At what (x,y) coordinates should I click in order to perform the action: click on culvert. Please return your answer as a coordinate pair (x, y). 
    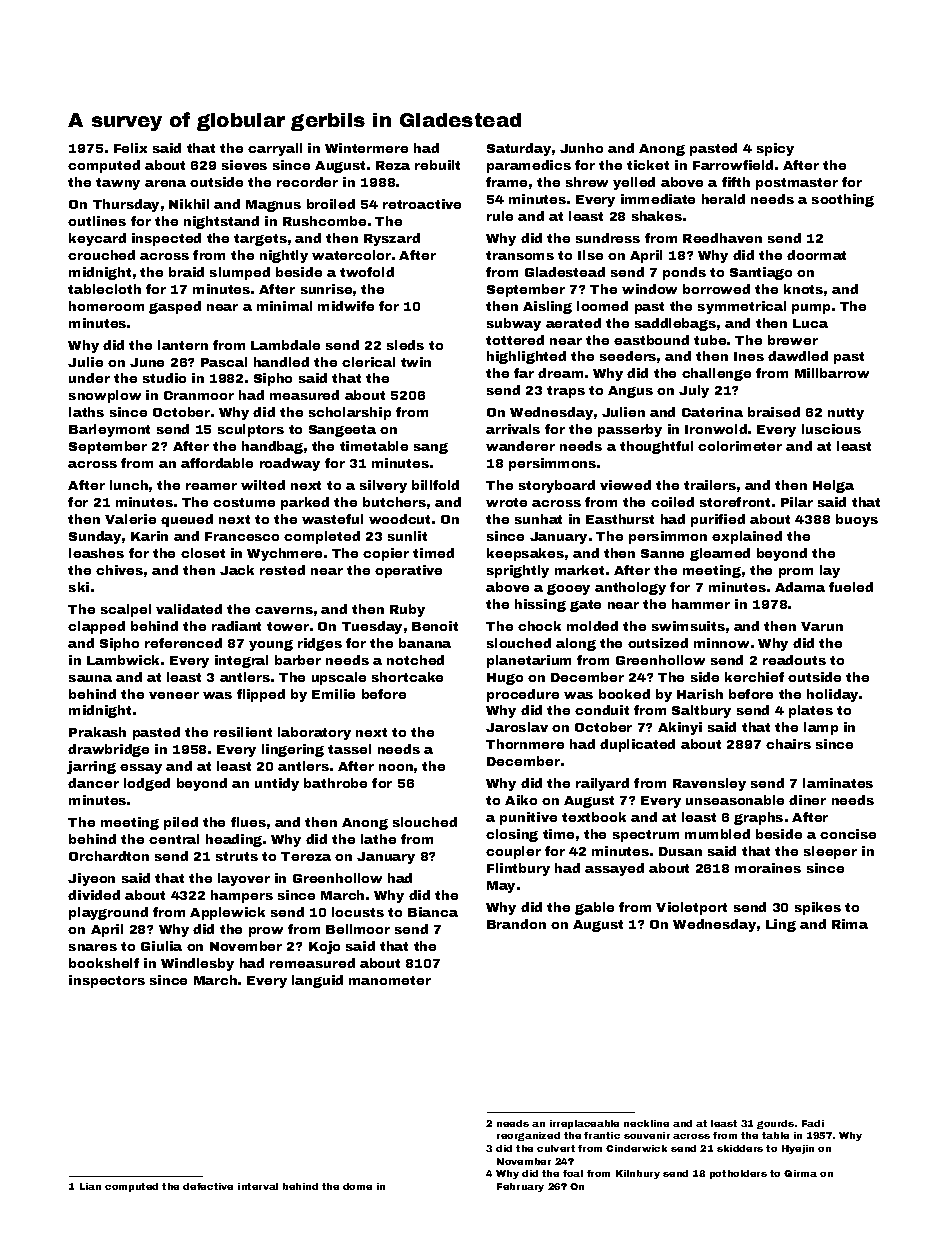
    Looking at the image, I should click on (556, 1148).
